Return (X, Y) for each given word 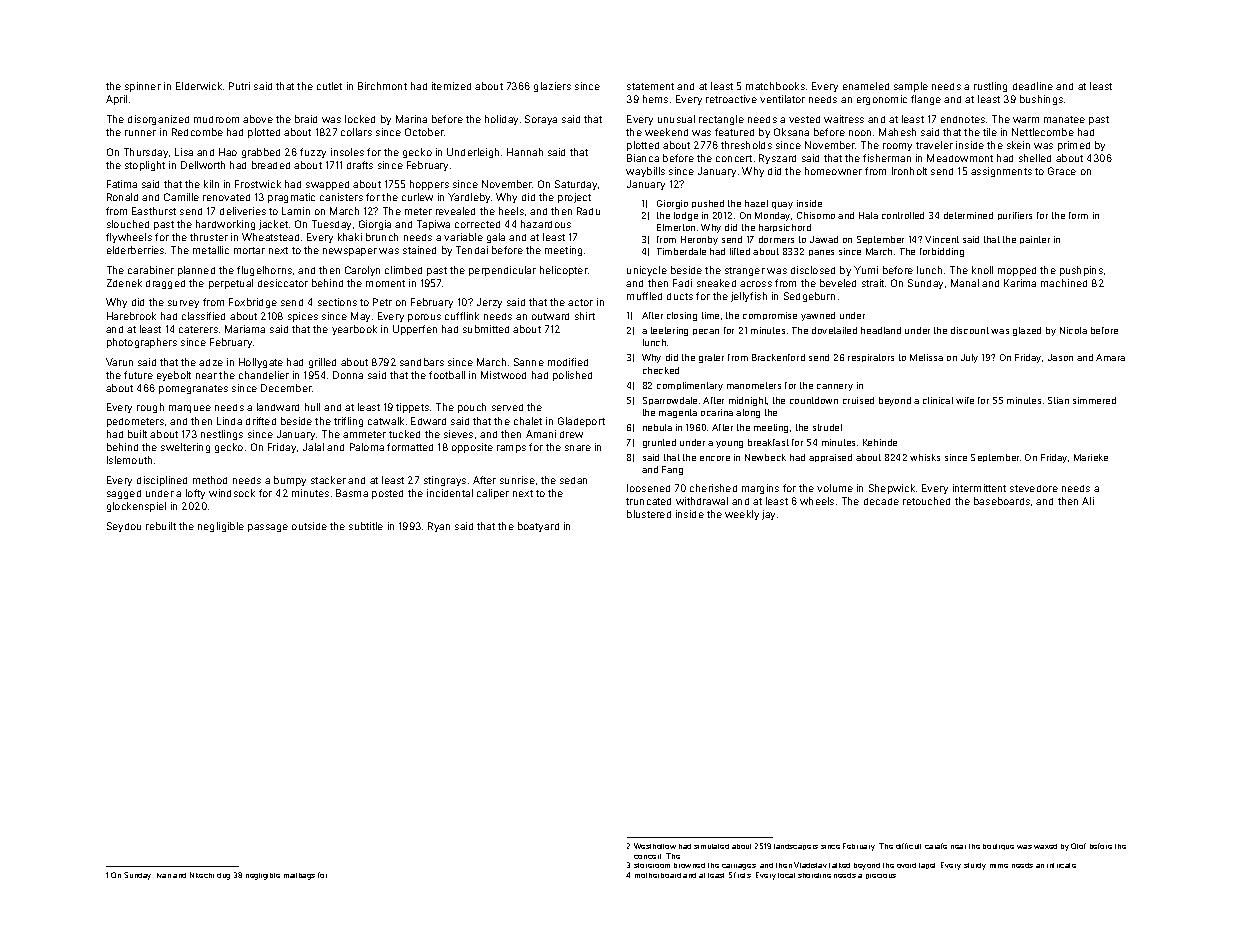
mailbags (299, 876)
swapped (327, 185)
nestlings (222, 435)
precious (881, 876)
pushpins (1081, 271)
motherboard (658, 875)
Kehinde (880, 442)
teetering (669, 331)
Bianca (643, 158)
